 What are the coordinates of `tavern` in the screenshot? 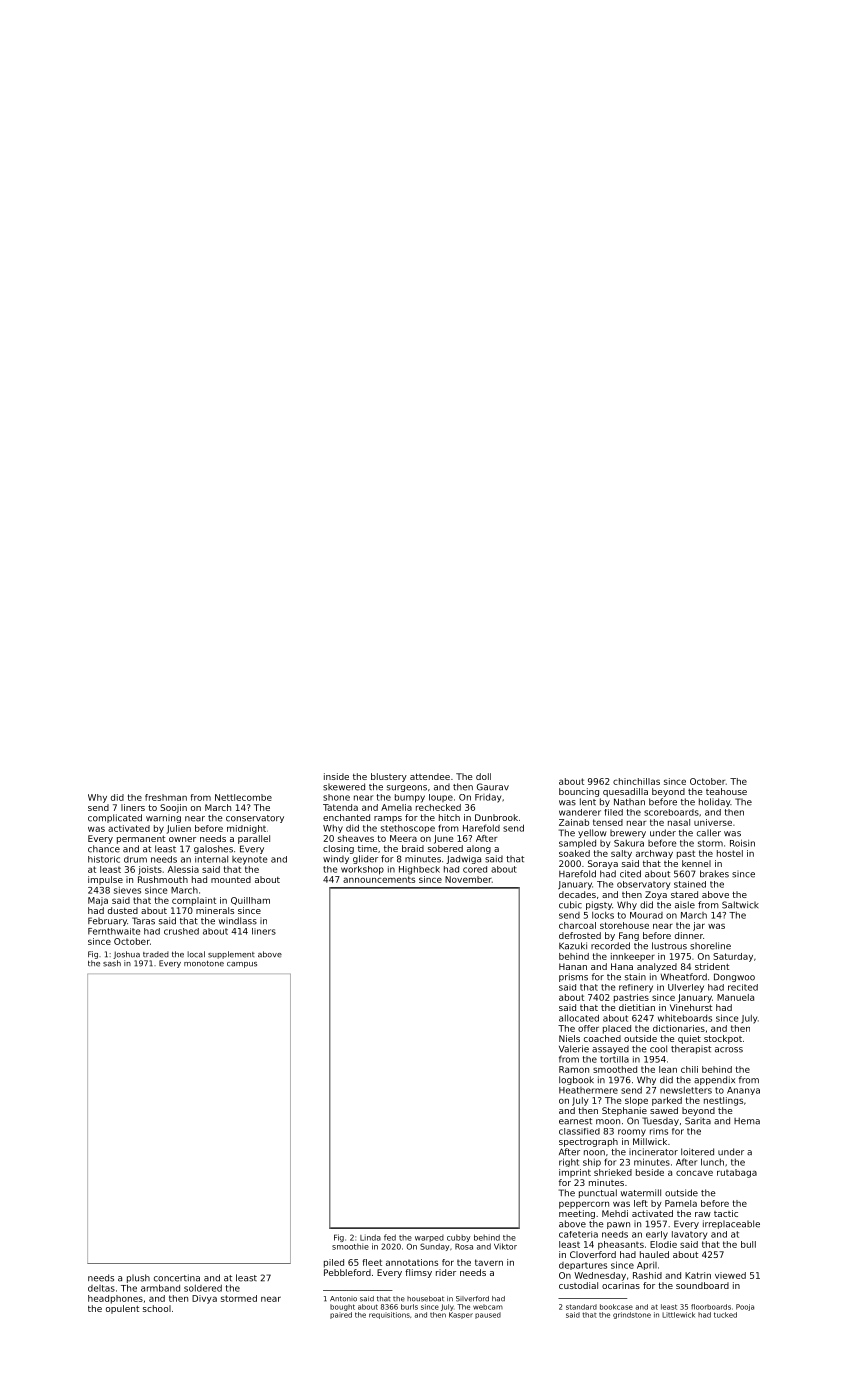 It's located at (489, 1262).
